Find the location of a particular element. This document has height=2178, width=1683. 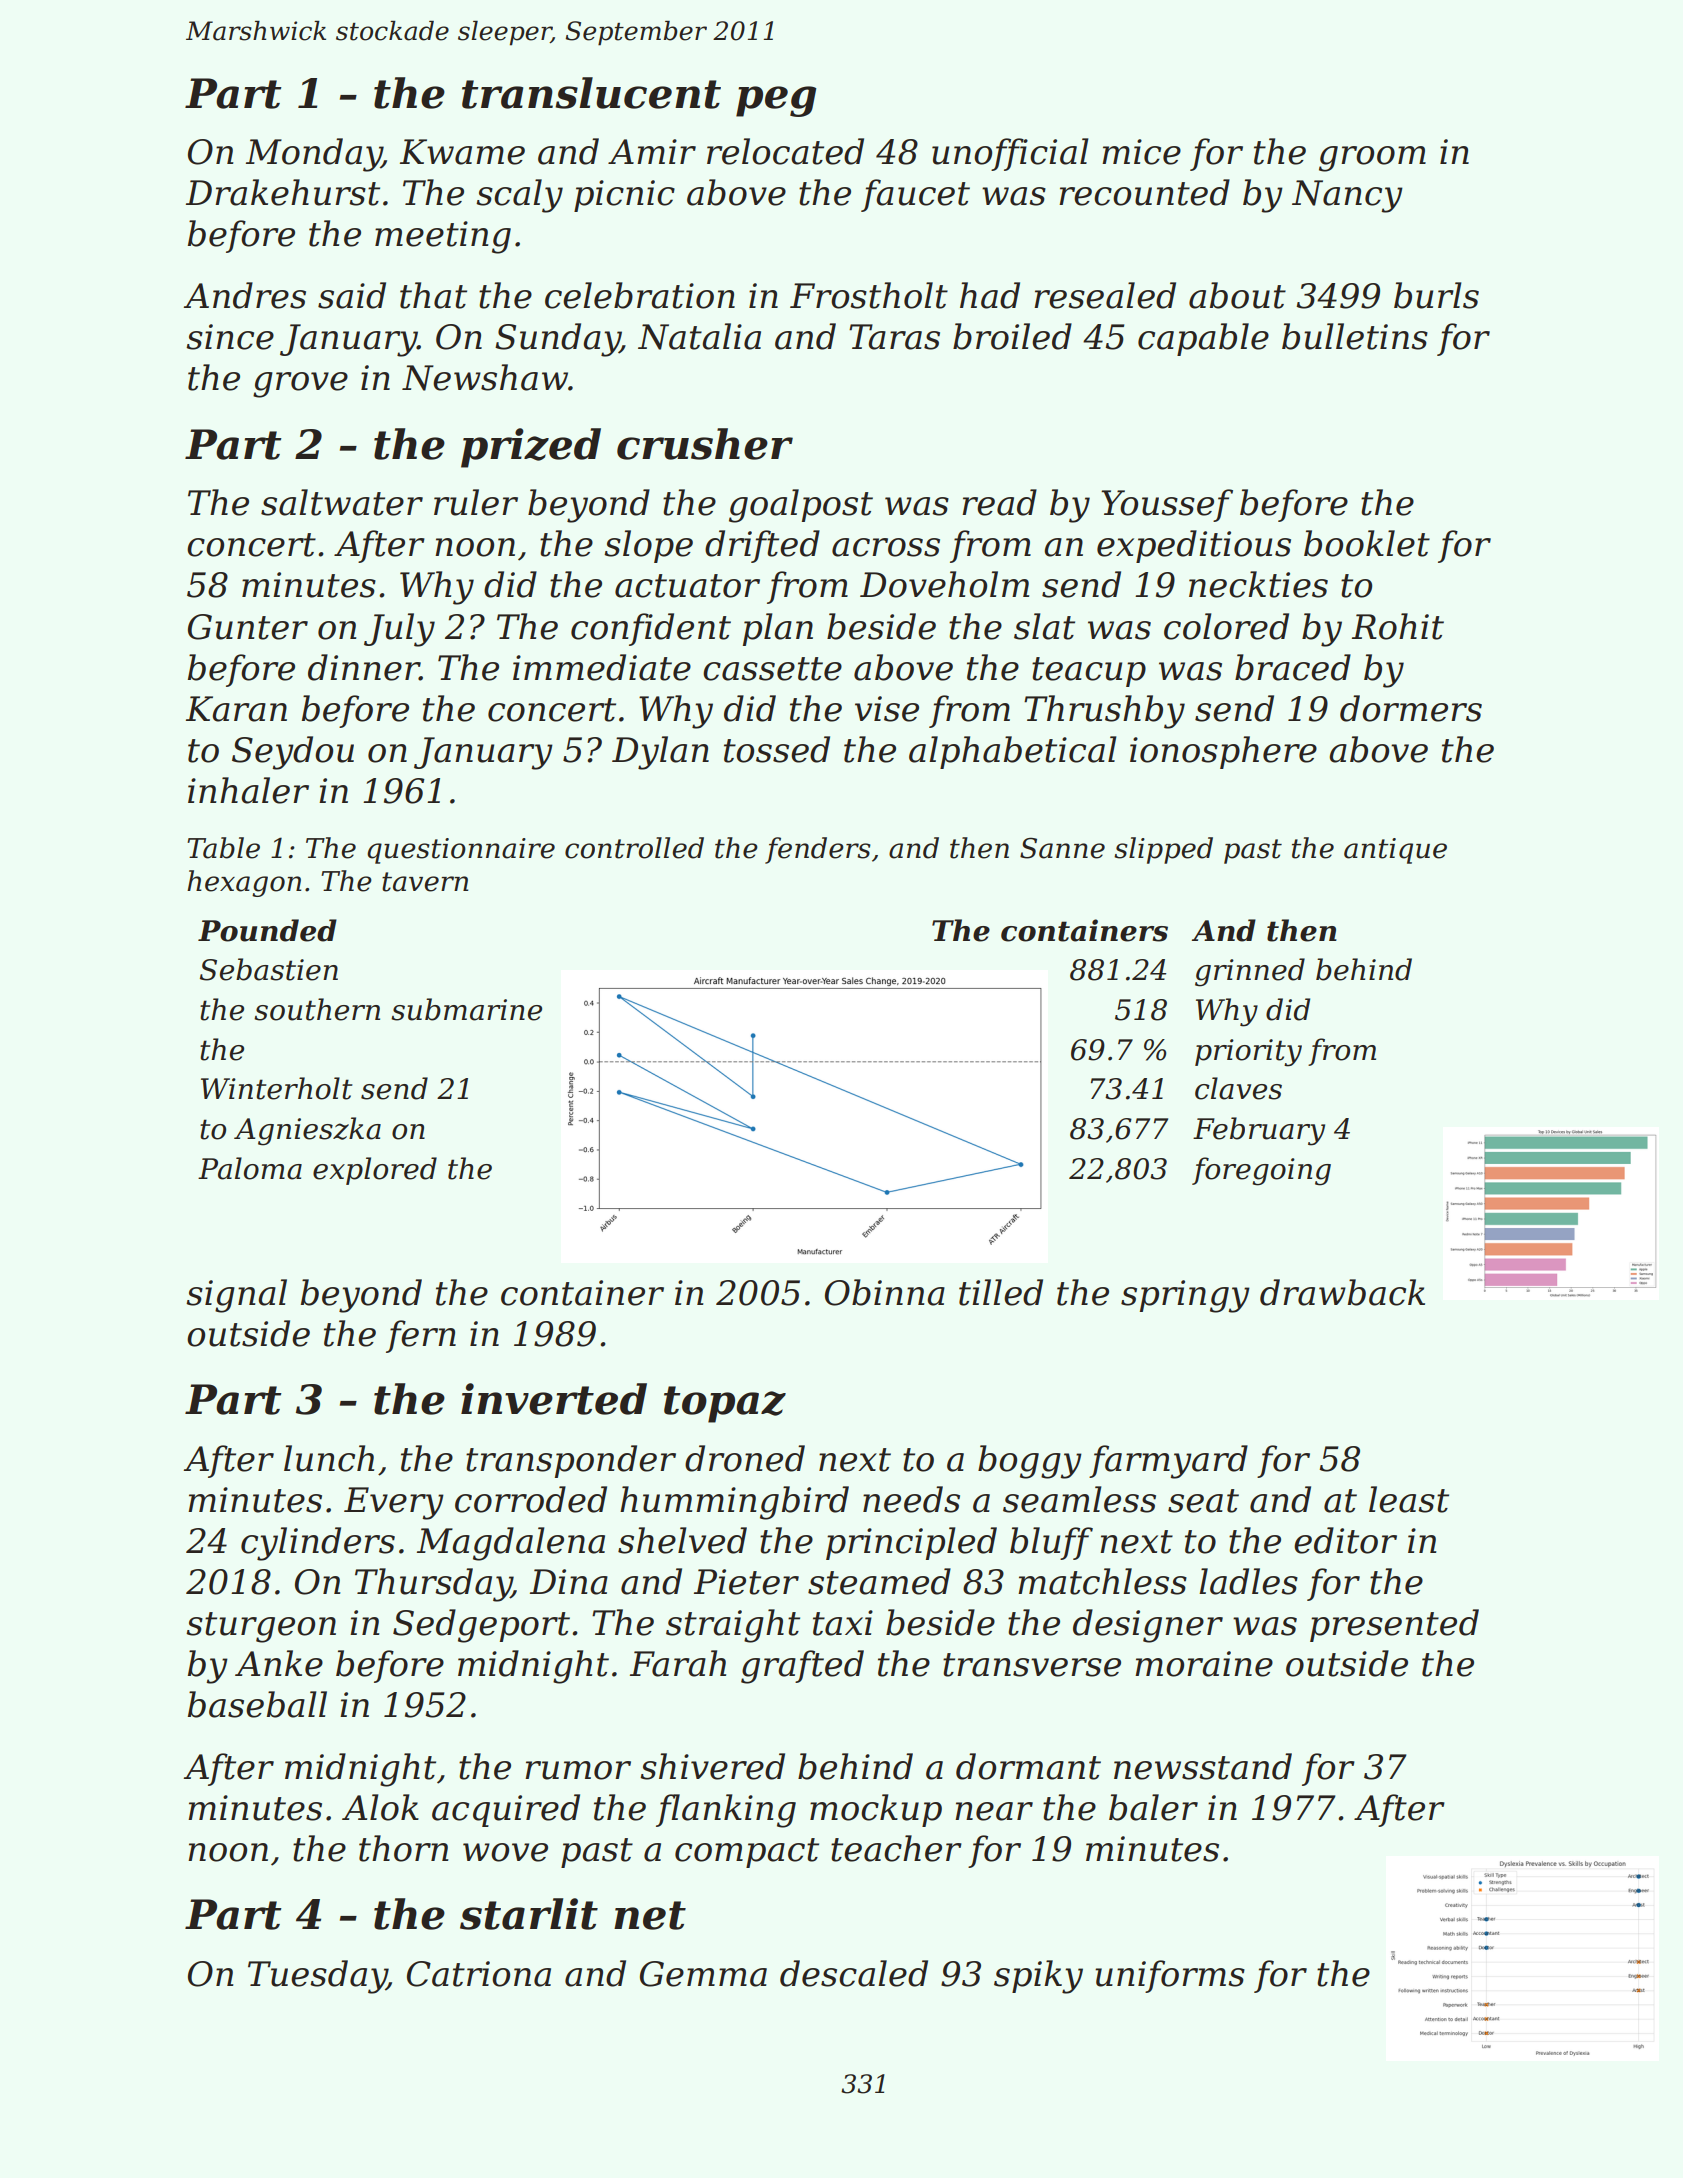

peg is located at coordinates (776, 101).
